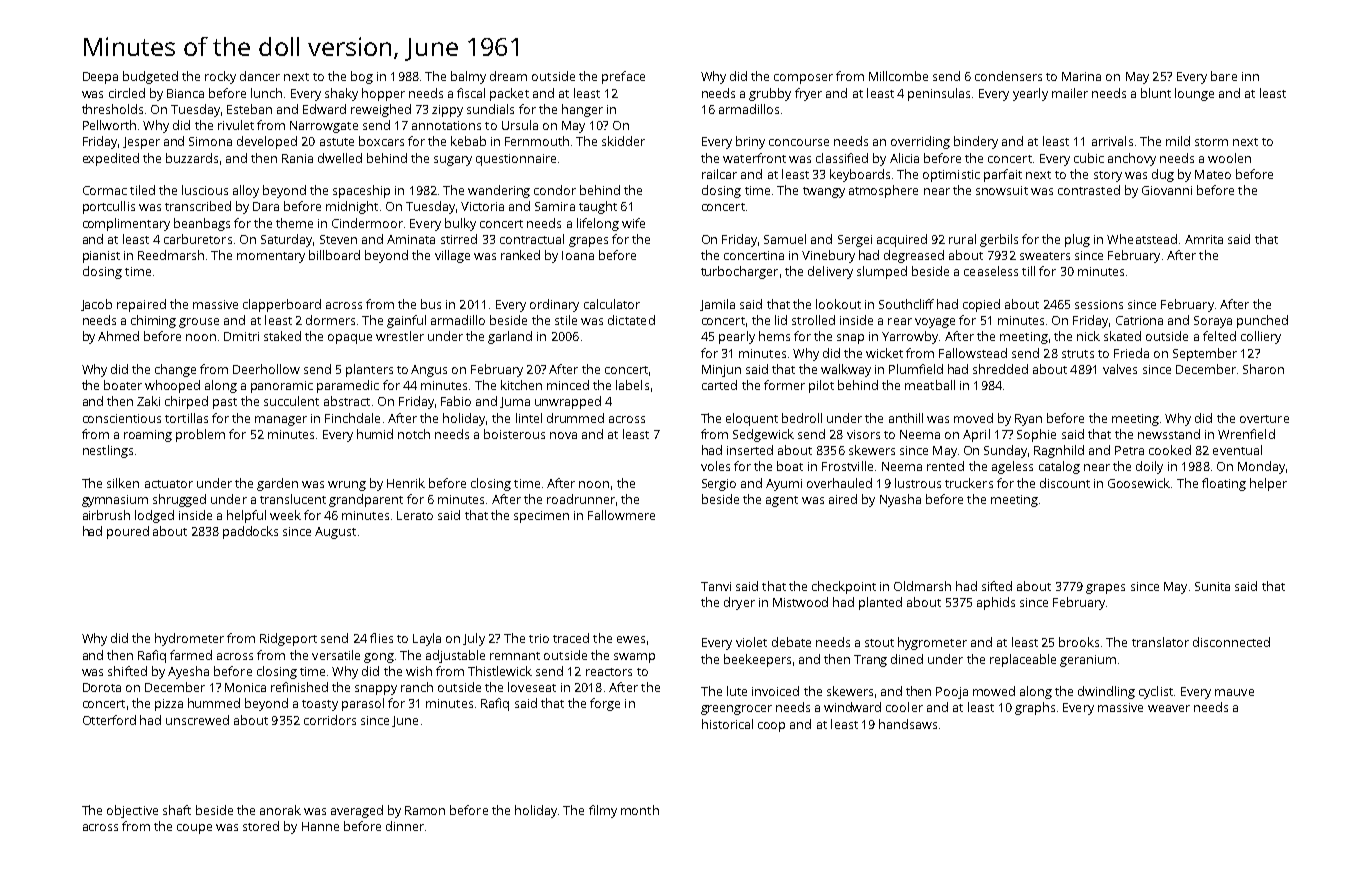 The height and width of the screenshot is (887, 1372). I want to click on coupe, so click(194, 829).
